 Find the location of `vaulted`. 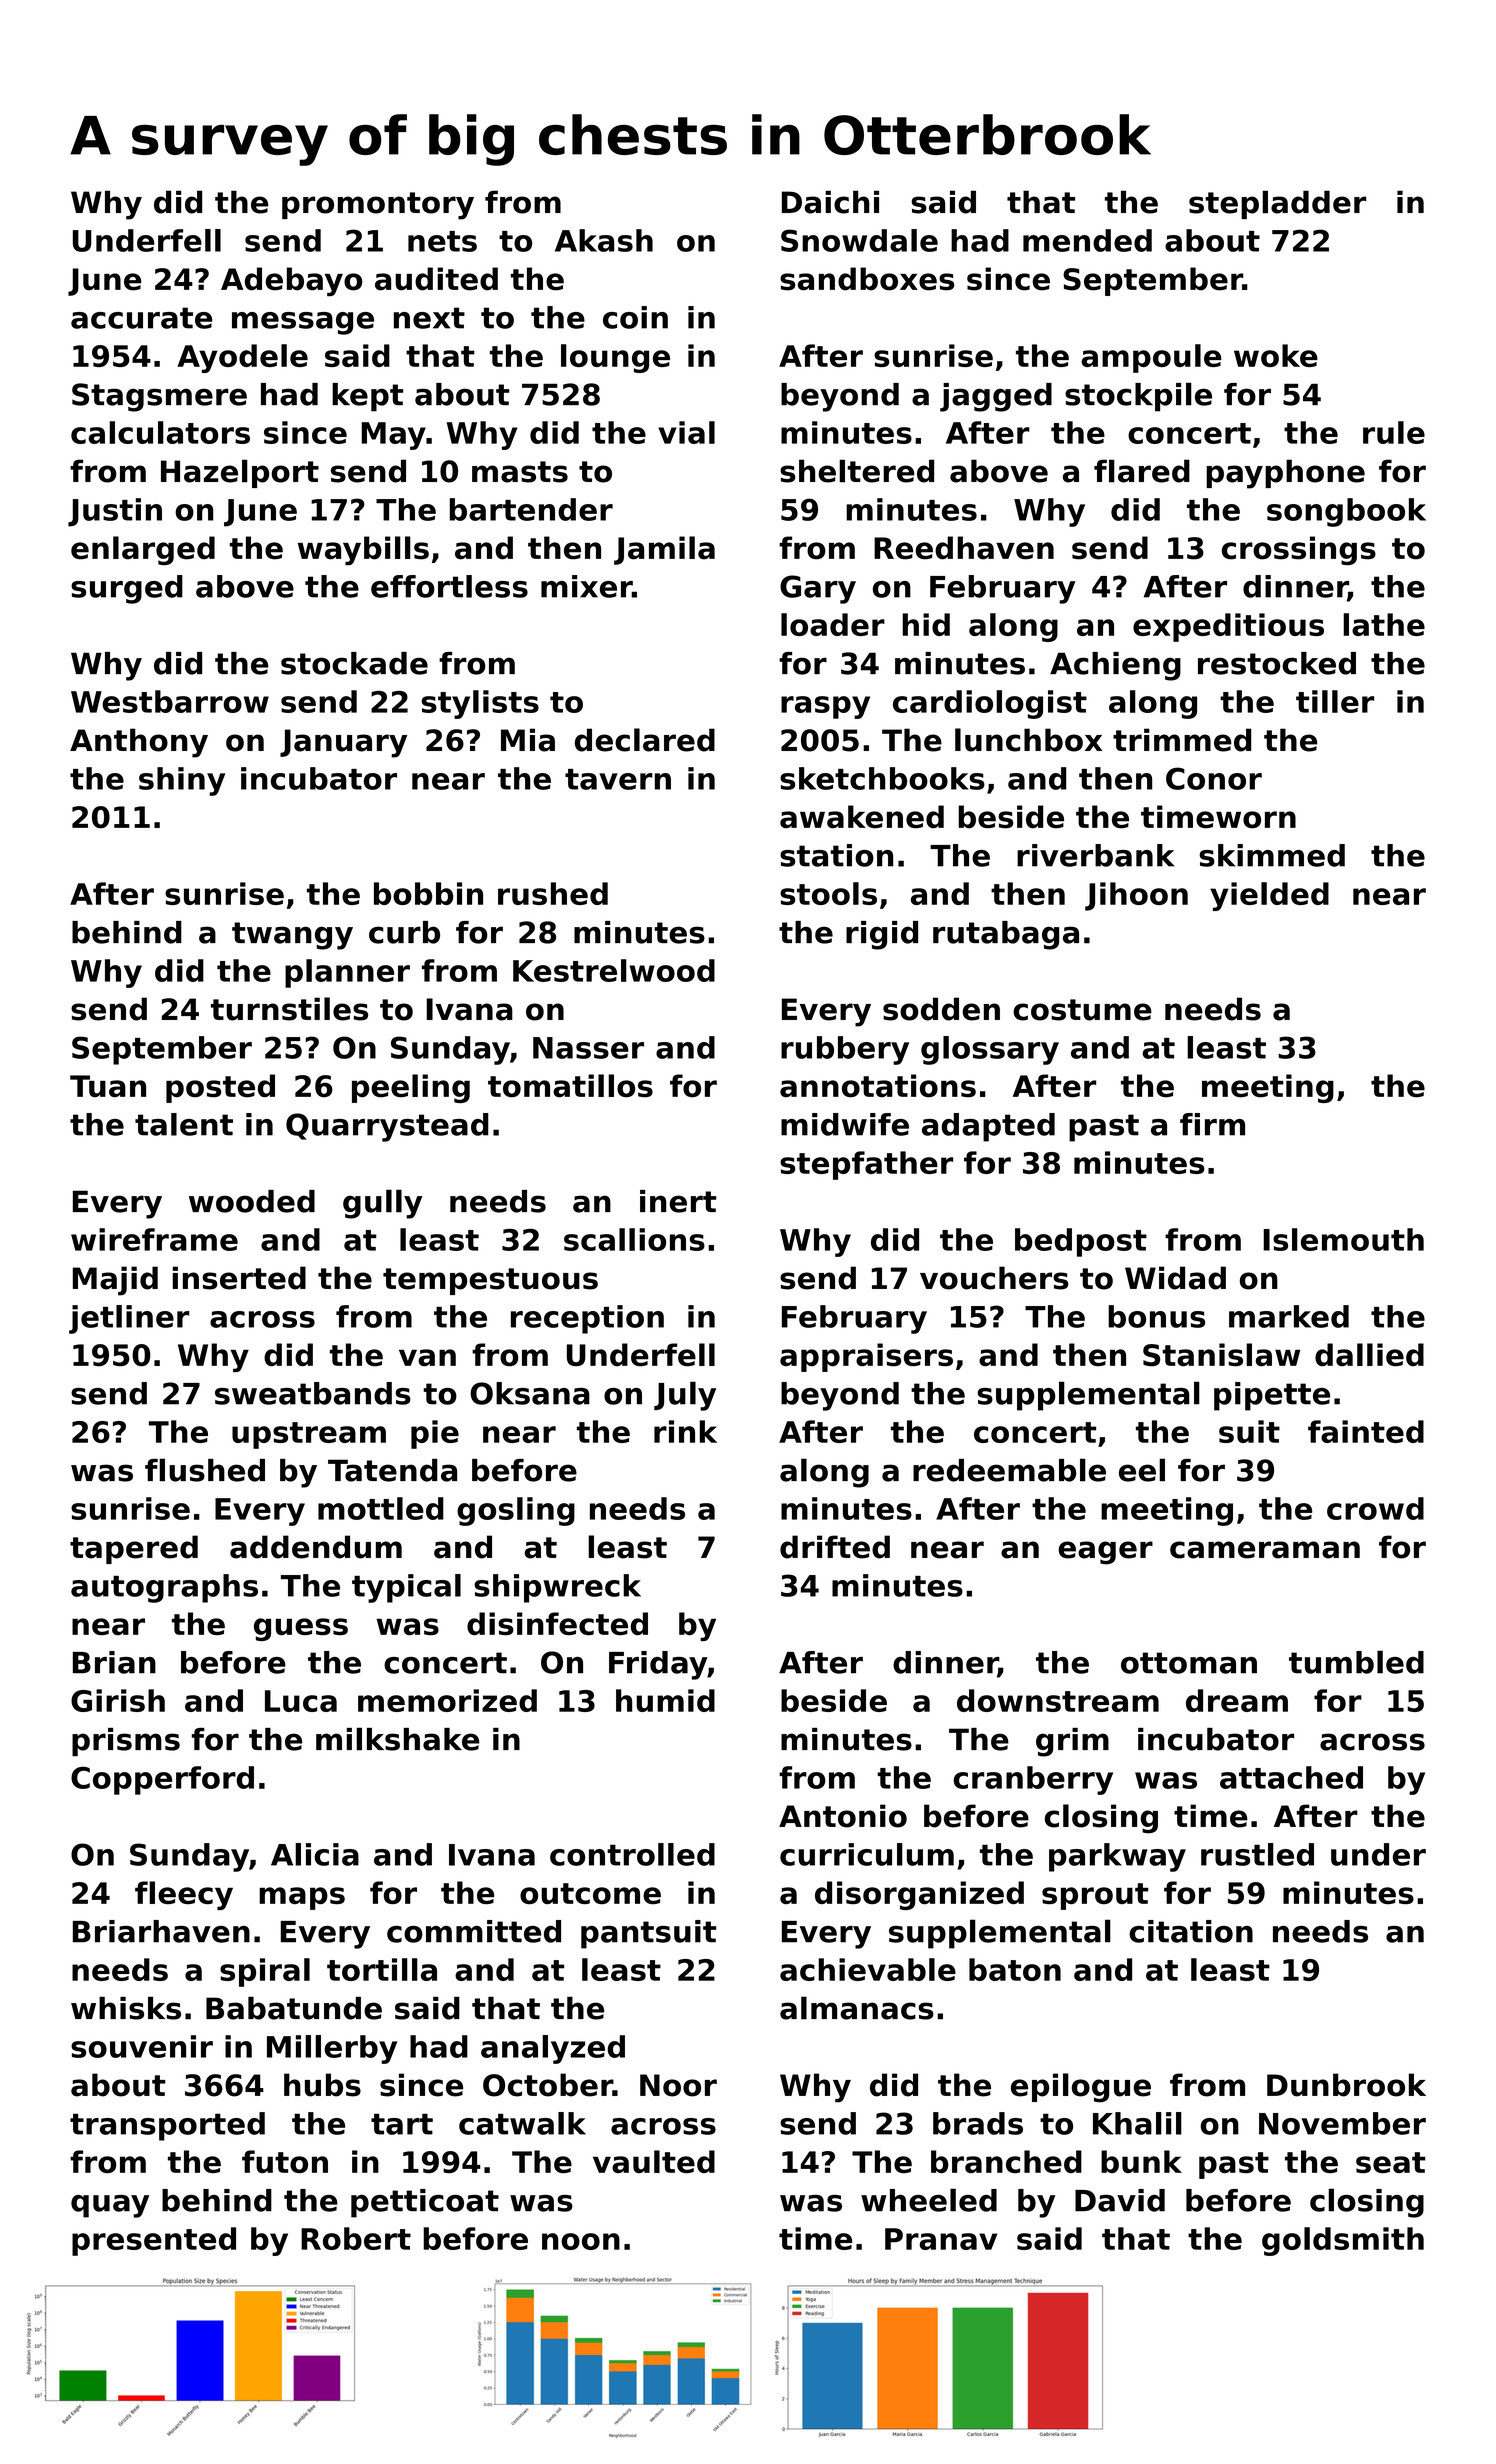

vaulted is located at coordinates (654, 2161).
